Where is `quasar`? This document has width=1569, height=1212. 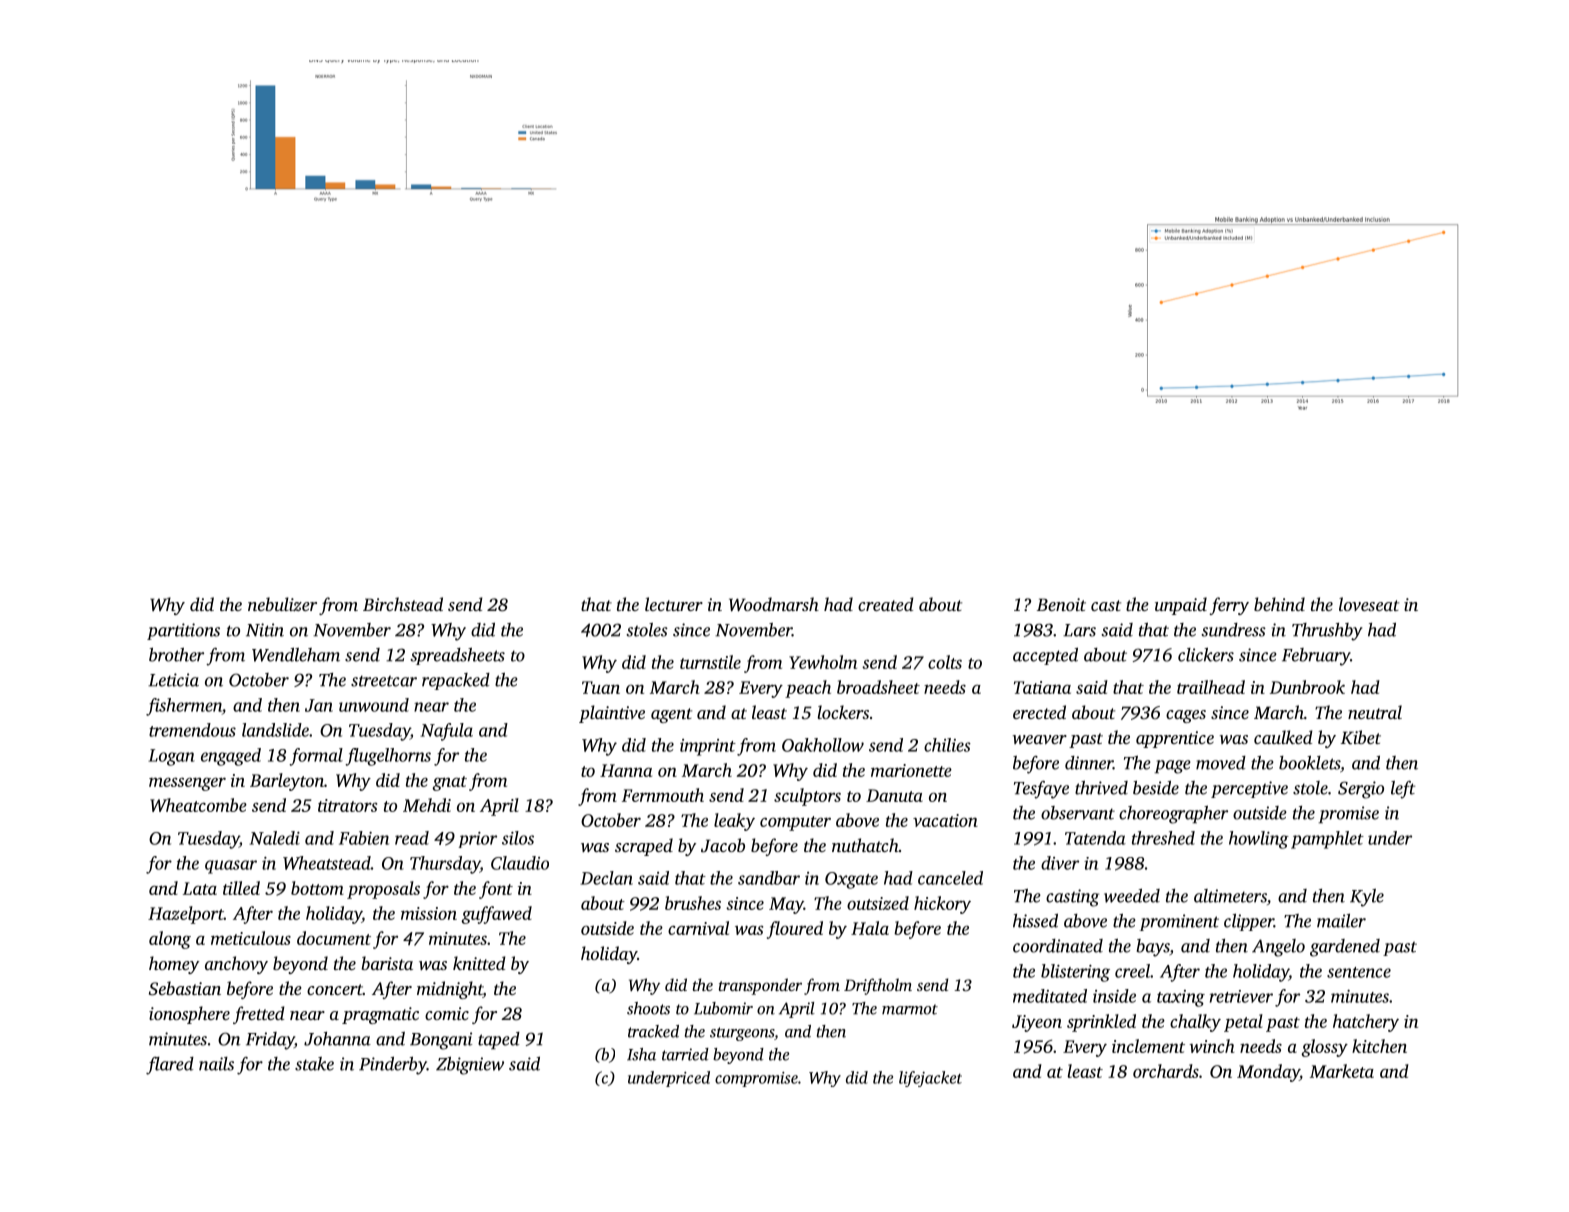
quasar is located at coordinates (231, 867).
